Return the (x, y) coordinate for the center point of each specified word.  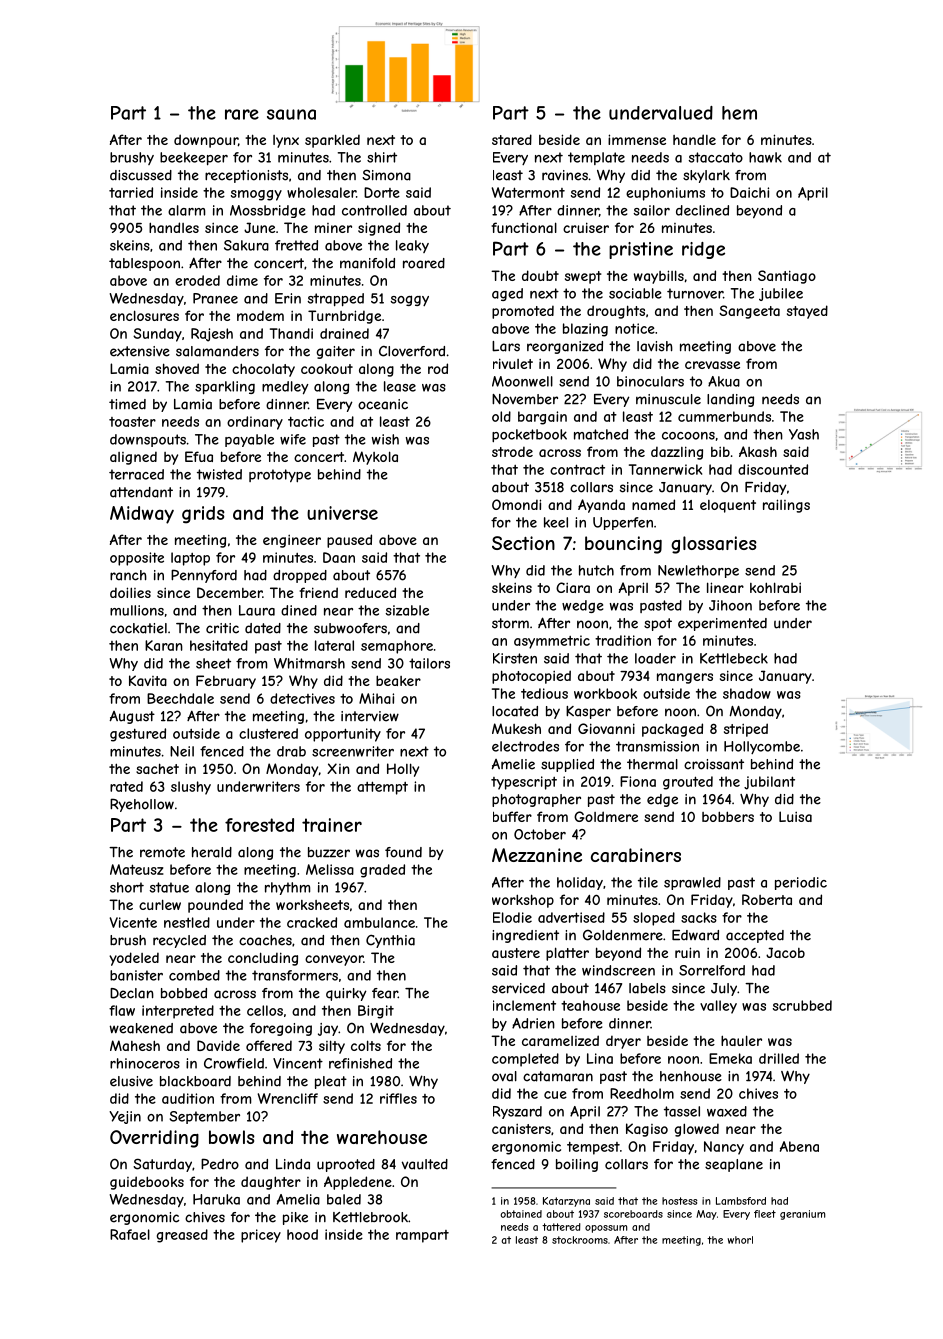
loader (655, 658)
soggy (409, 300)
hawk (765, 157)
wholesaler (321, 192)
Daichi (749, 192)
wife (293, 439)
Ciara (573, 587)
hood (302, 1234)
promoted (523, 312)
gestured (138, 735)
